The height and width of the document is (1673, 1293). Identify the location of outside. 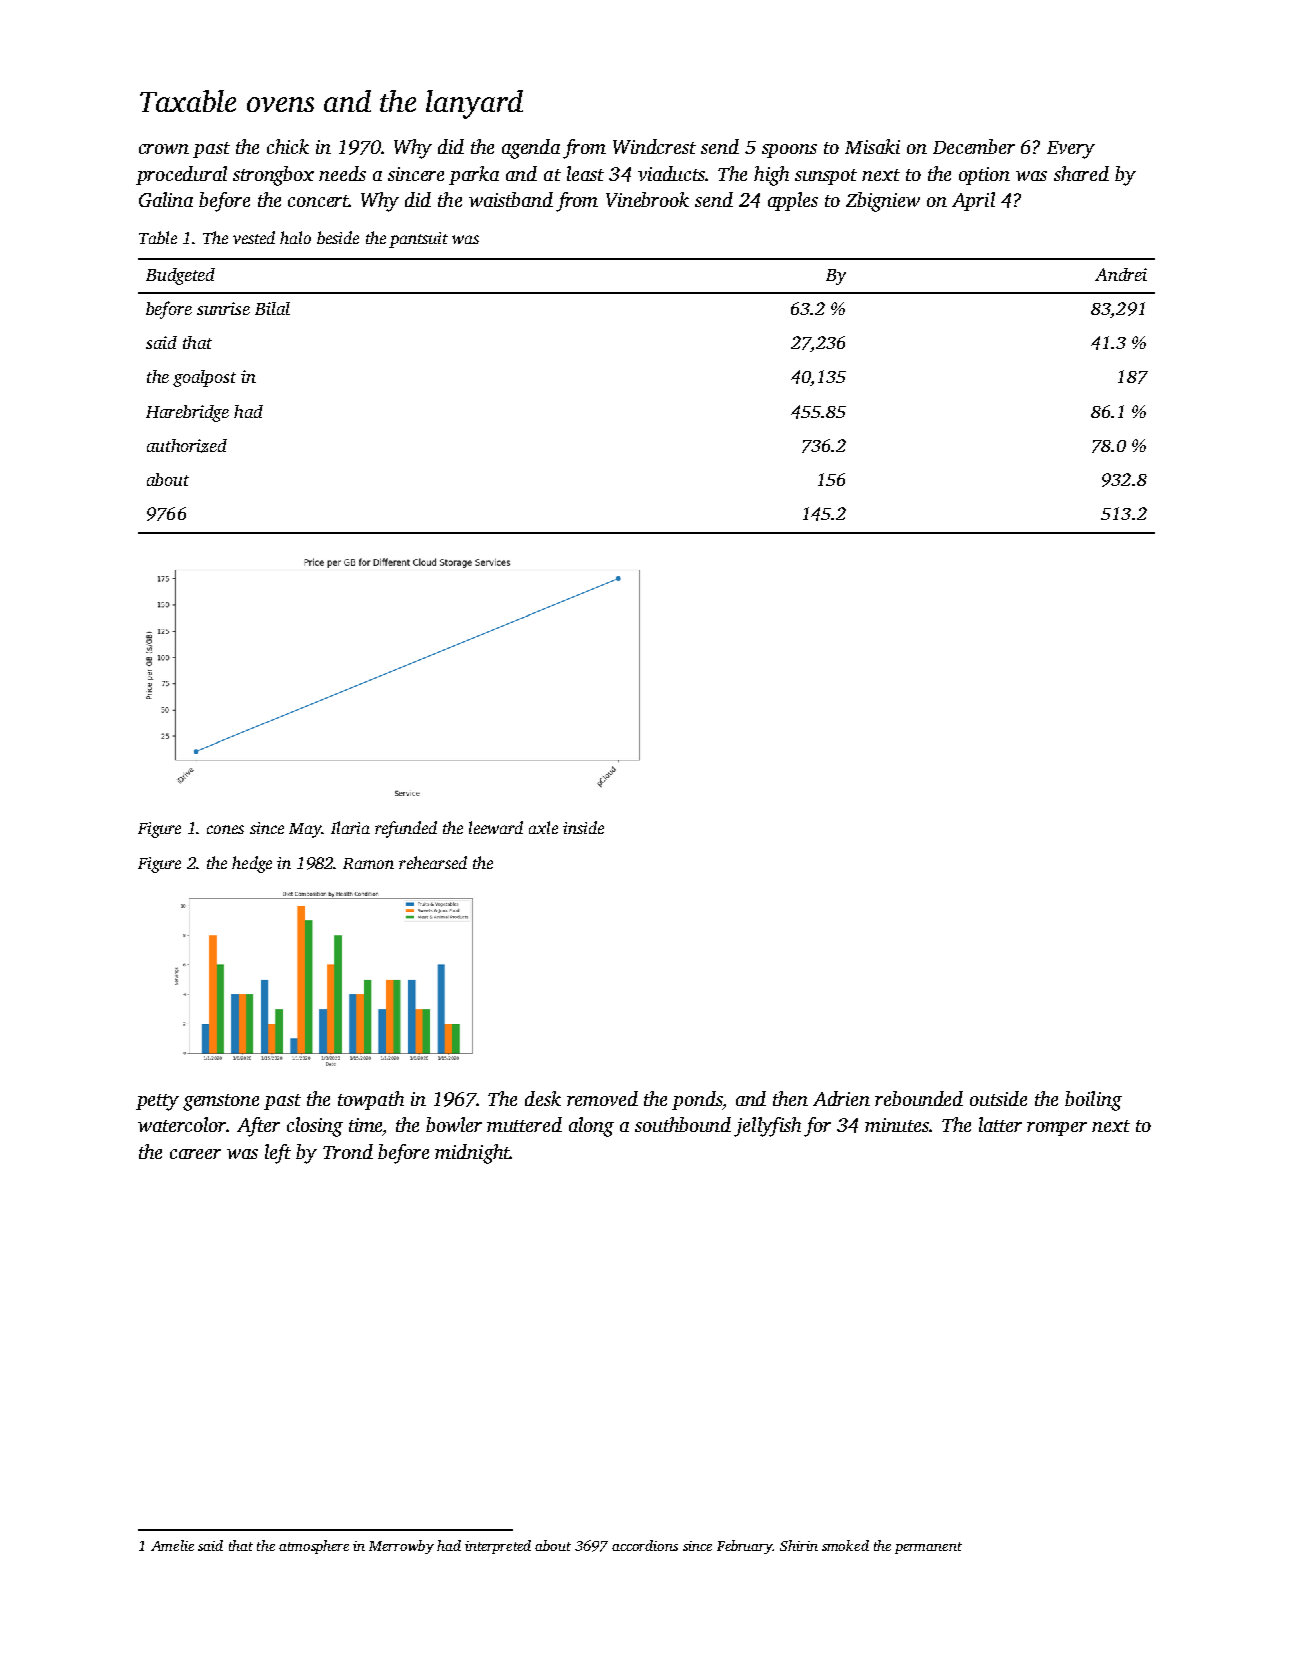
(998, 1098).
